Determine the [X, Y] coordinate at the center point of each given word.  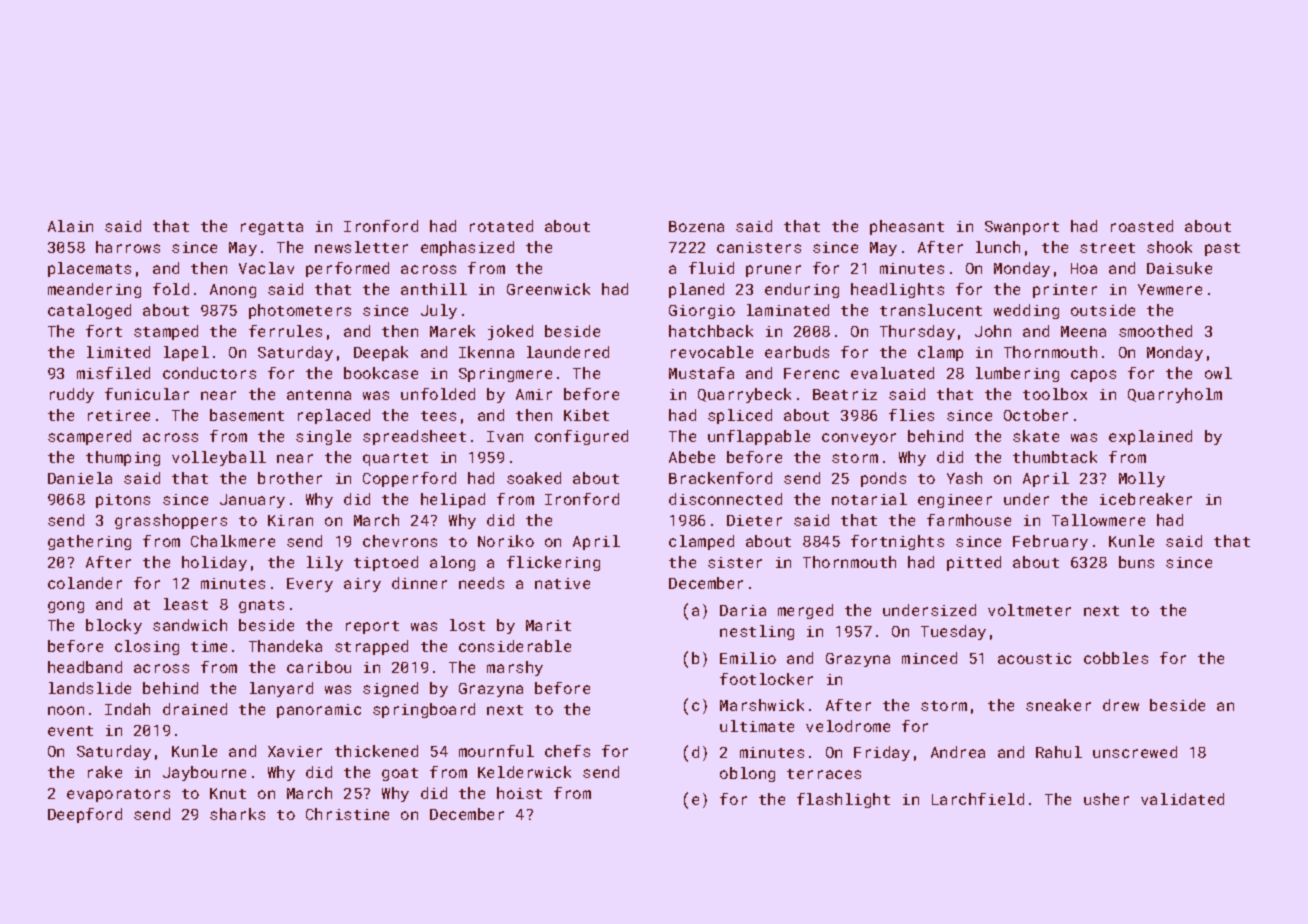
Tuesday [953, 632]
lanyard [281, 689]
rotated [501, 226]
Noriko [506, 541]
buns [1136, 562]
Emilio [748, 658]
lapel [186, 353]
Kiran [290, 520]
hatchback [711, 331]
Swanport [1022, 228]
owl [1218, 373]
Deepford [85, 815]
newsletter [361, 247]
